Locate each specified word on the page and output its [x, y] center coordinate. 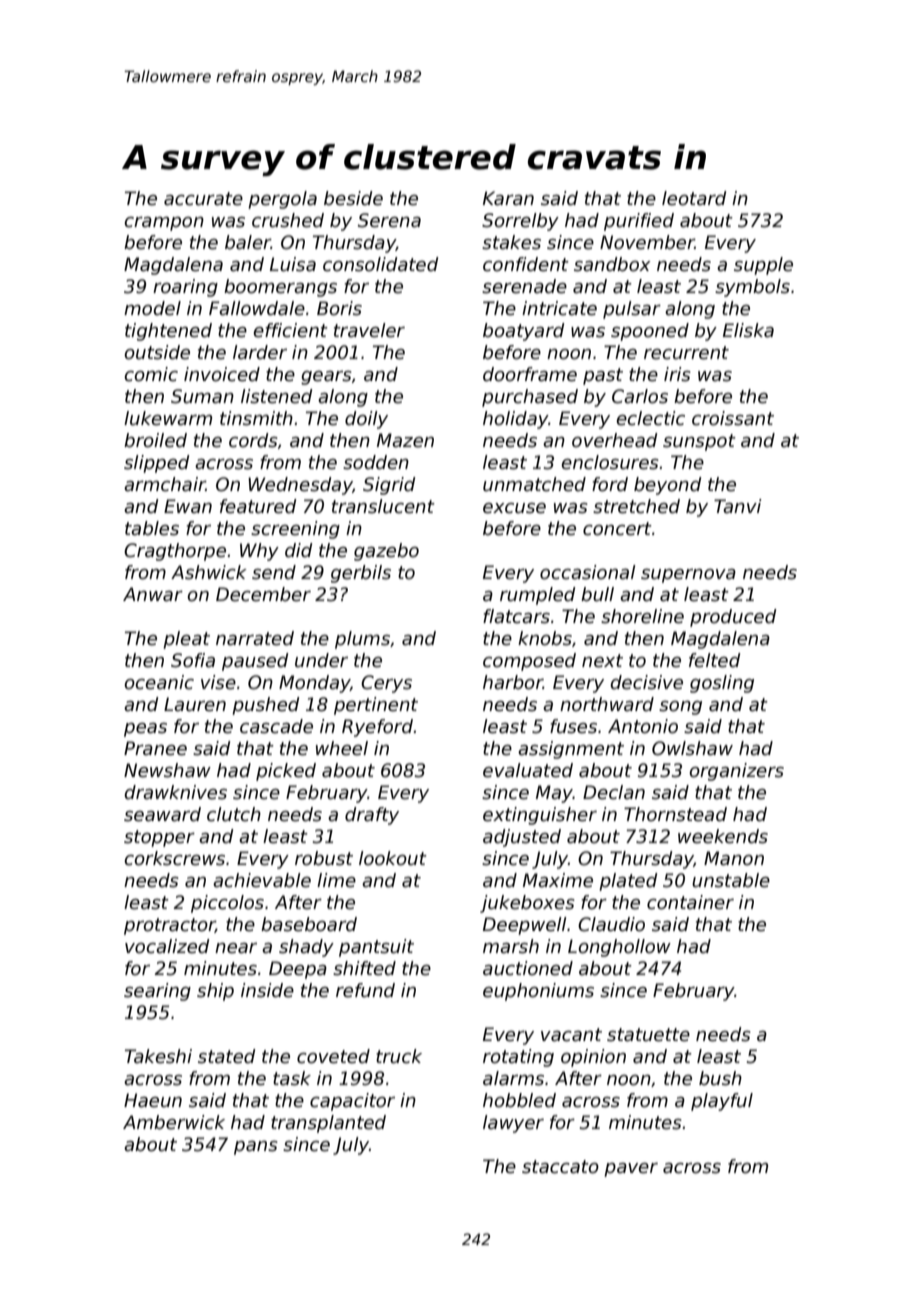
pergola [282, 200]
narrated [255, 638]
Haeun [153, 1100]
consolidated [381, 264]
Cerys [386, 684]
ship [215, 992]
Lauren [195, 704]
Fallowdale [257, 308]
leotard [694, 198]
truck [399, 1056]
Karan [508, 198]
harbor [513, 682]
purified [639, 222]
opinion [593, 1058]
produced [733, 618]
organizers [736, 772]
